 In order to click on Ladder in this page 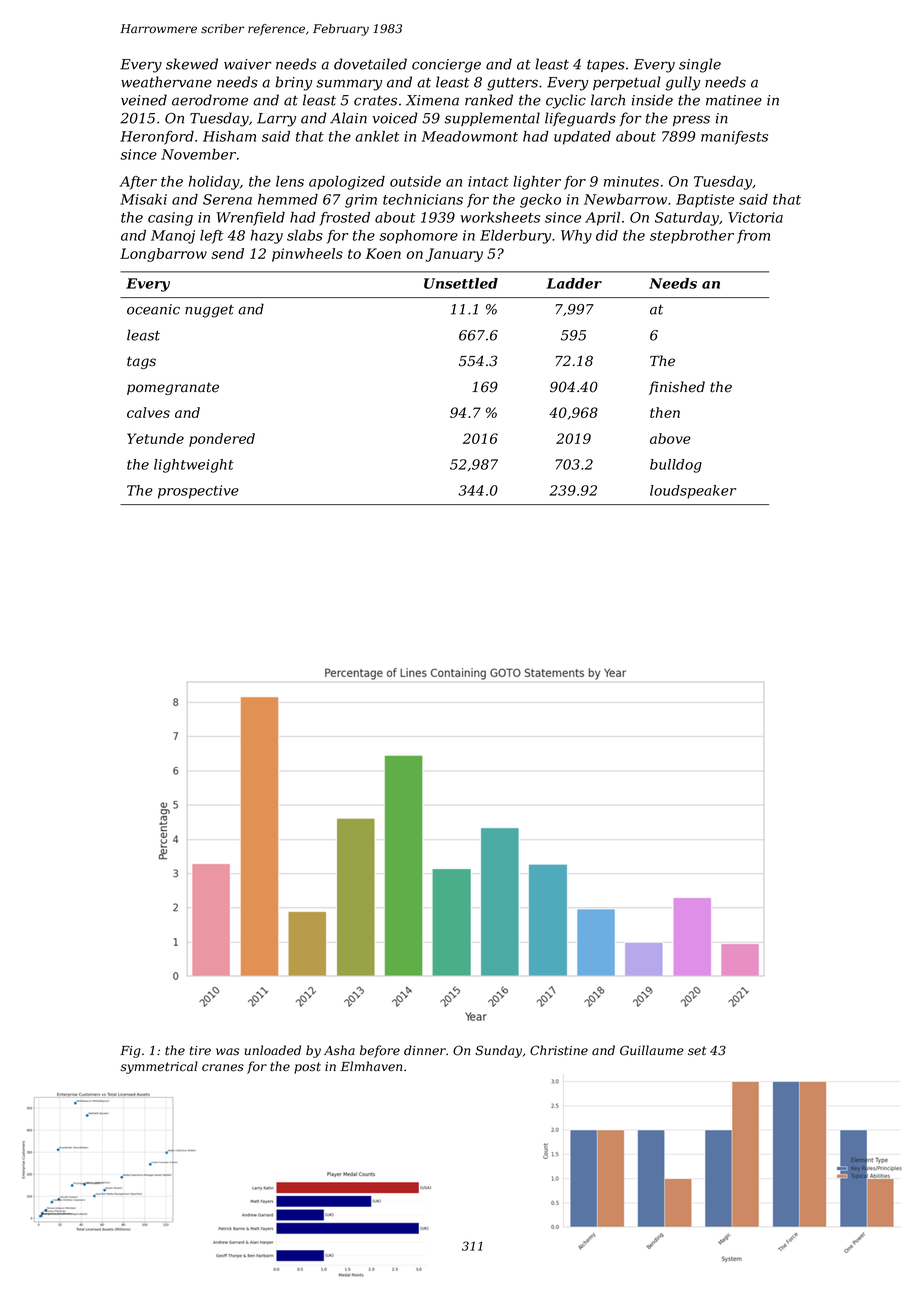, I will do `click(574, 283)`.
